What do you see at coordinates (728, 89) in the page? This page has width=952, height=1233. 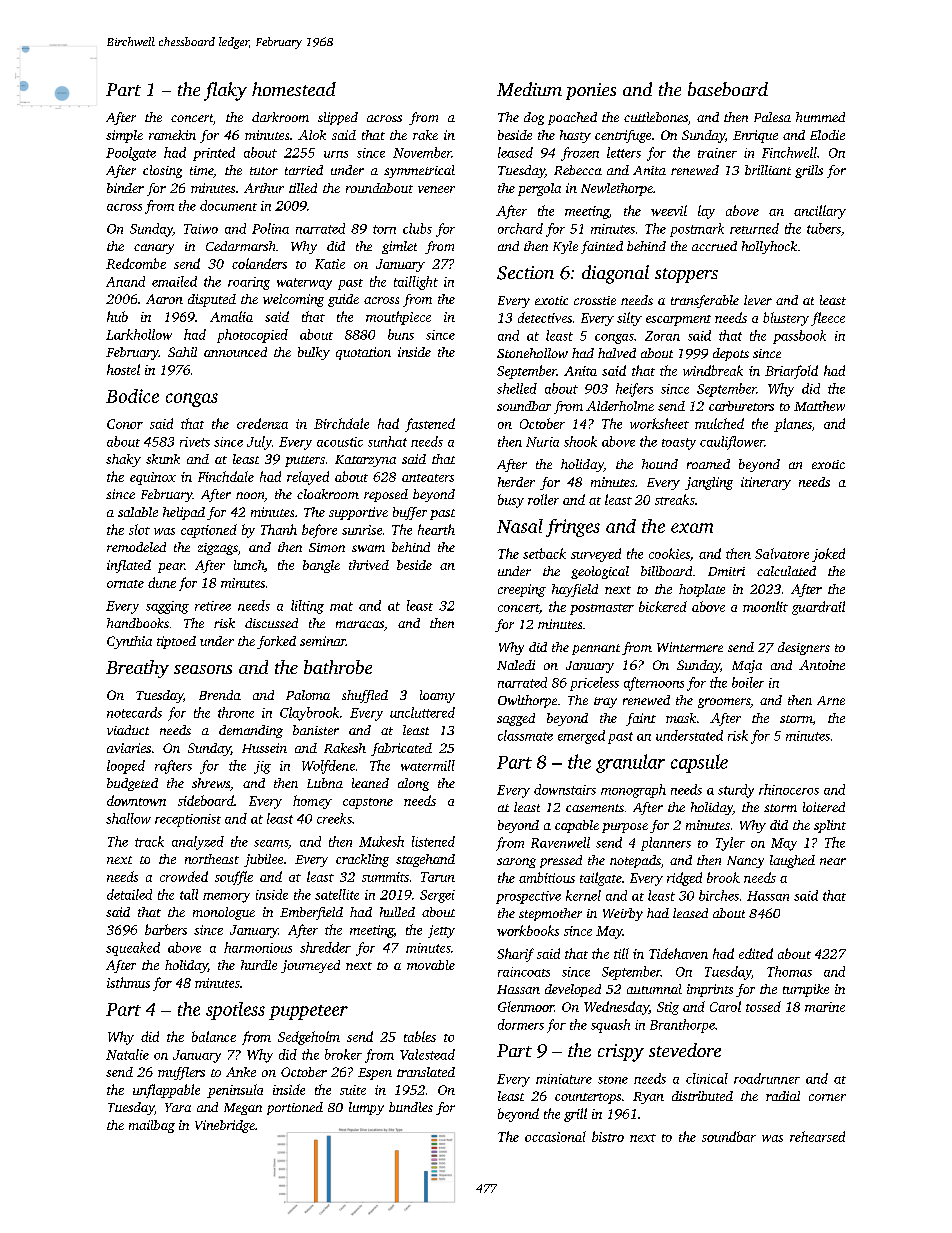 I see `baseboard` at bounding box center [728, 89].
